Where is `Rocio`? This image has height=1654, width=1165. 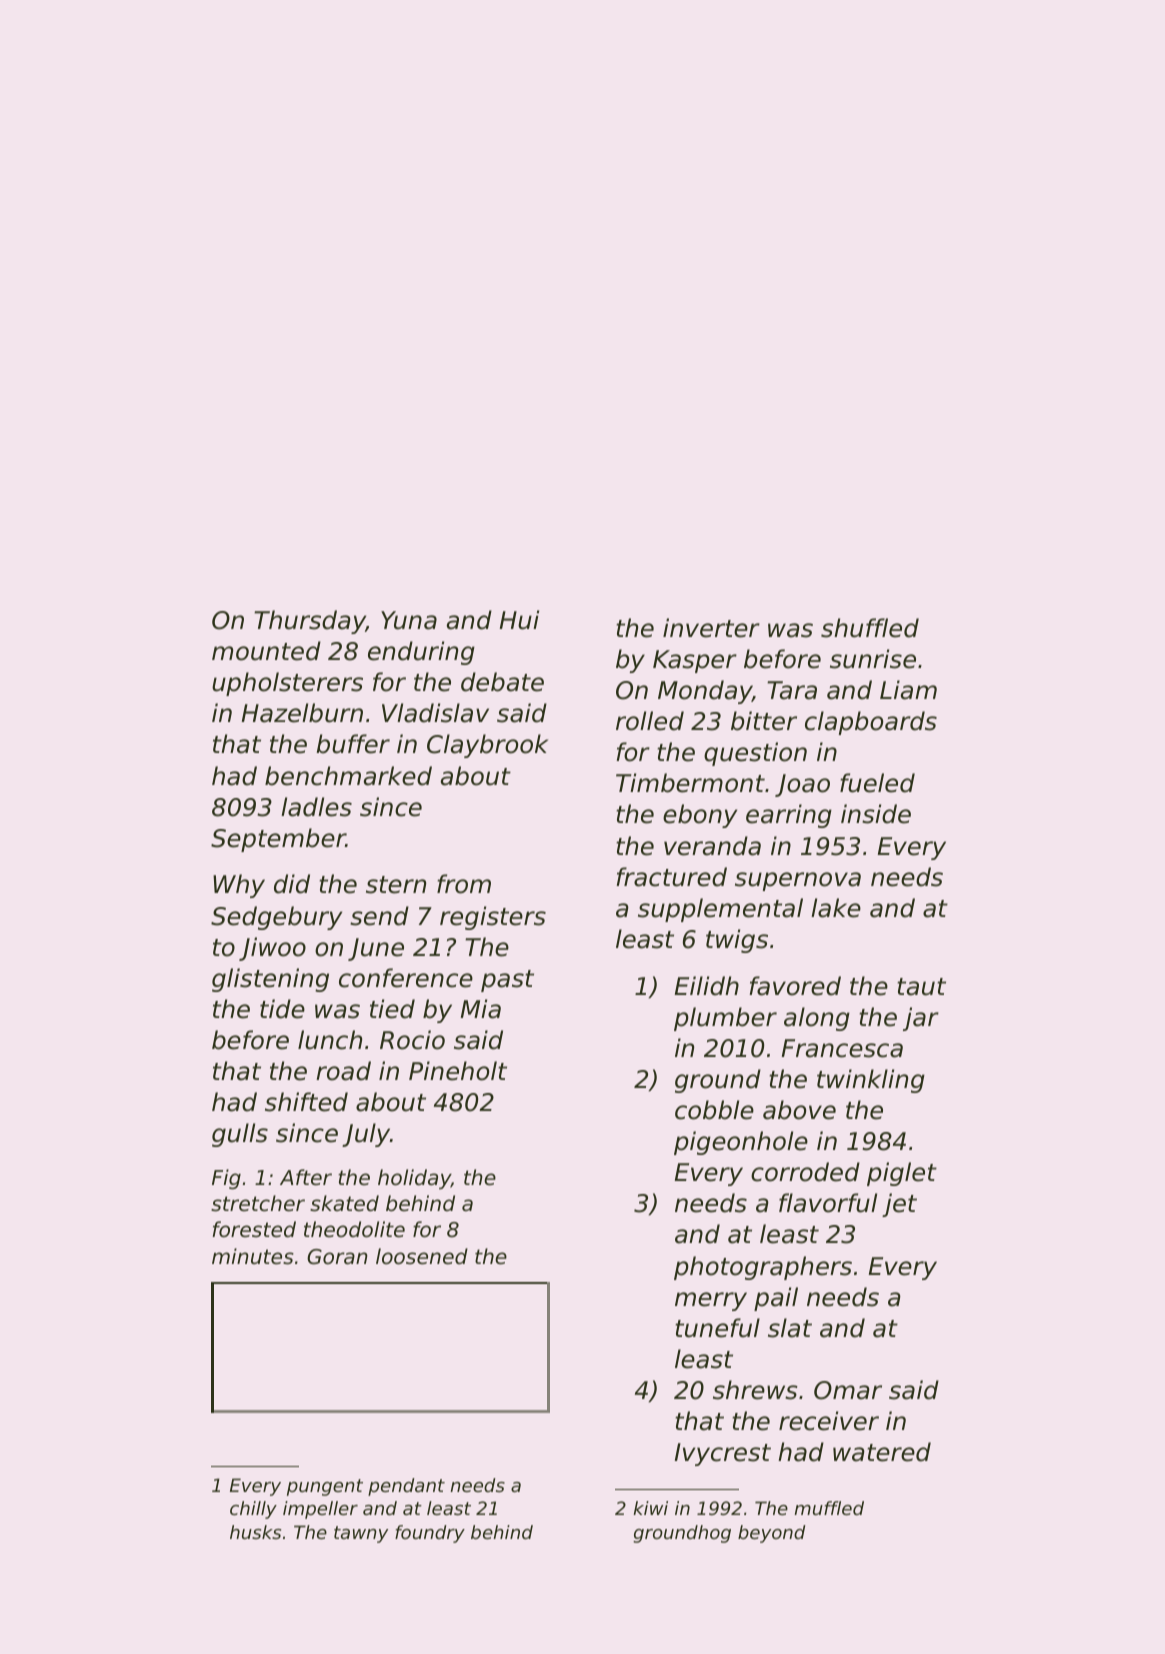
Rocio is located at coordinates (412, 1040).
